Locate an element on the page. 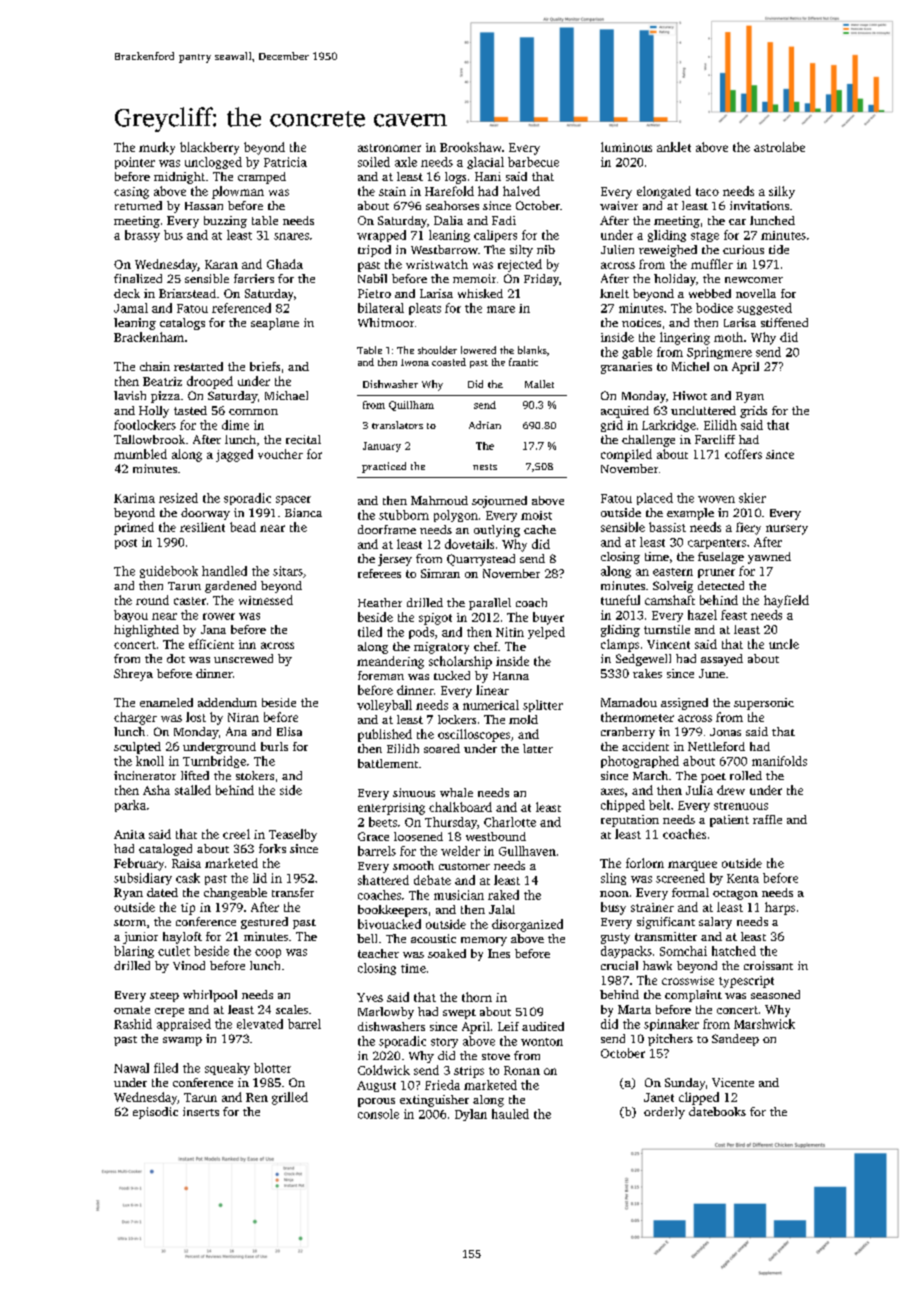  astrolabe is located at coordinates (779, 147).
